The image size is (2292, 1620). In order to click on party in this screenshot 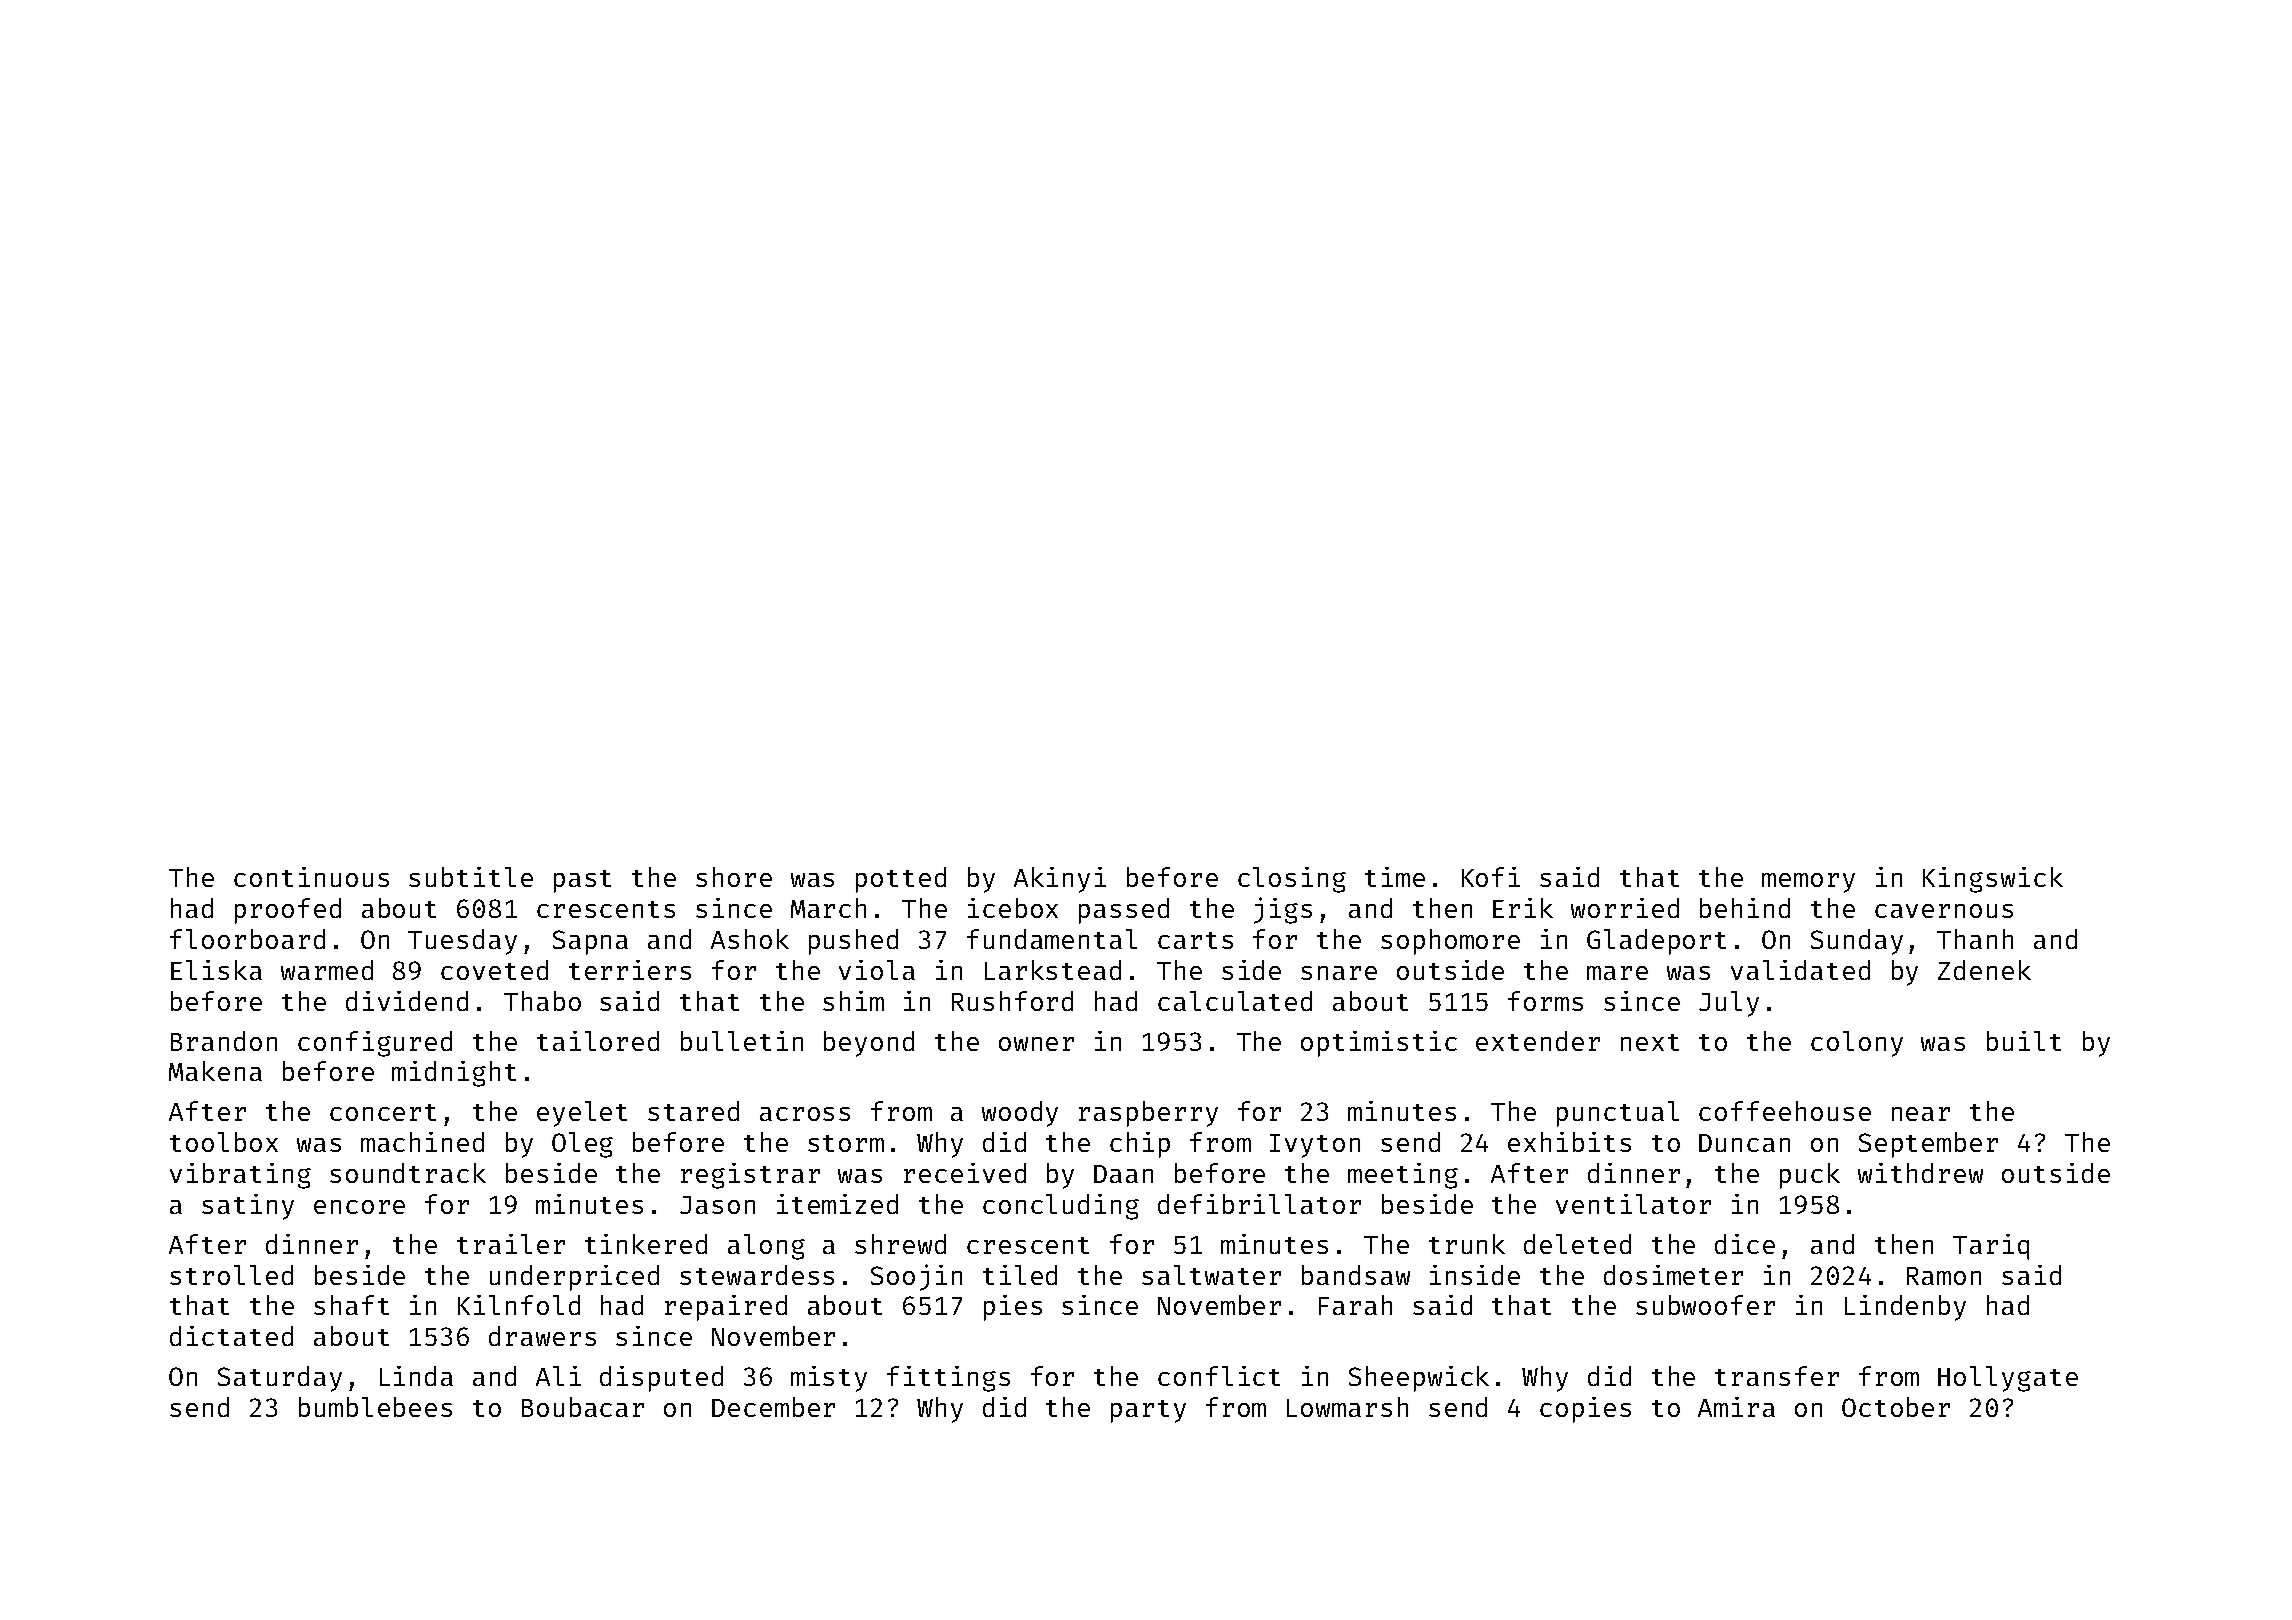, I will do `click(1148, 1411)`.
